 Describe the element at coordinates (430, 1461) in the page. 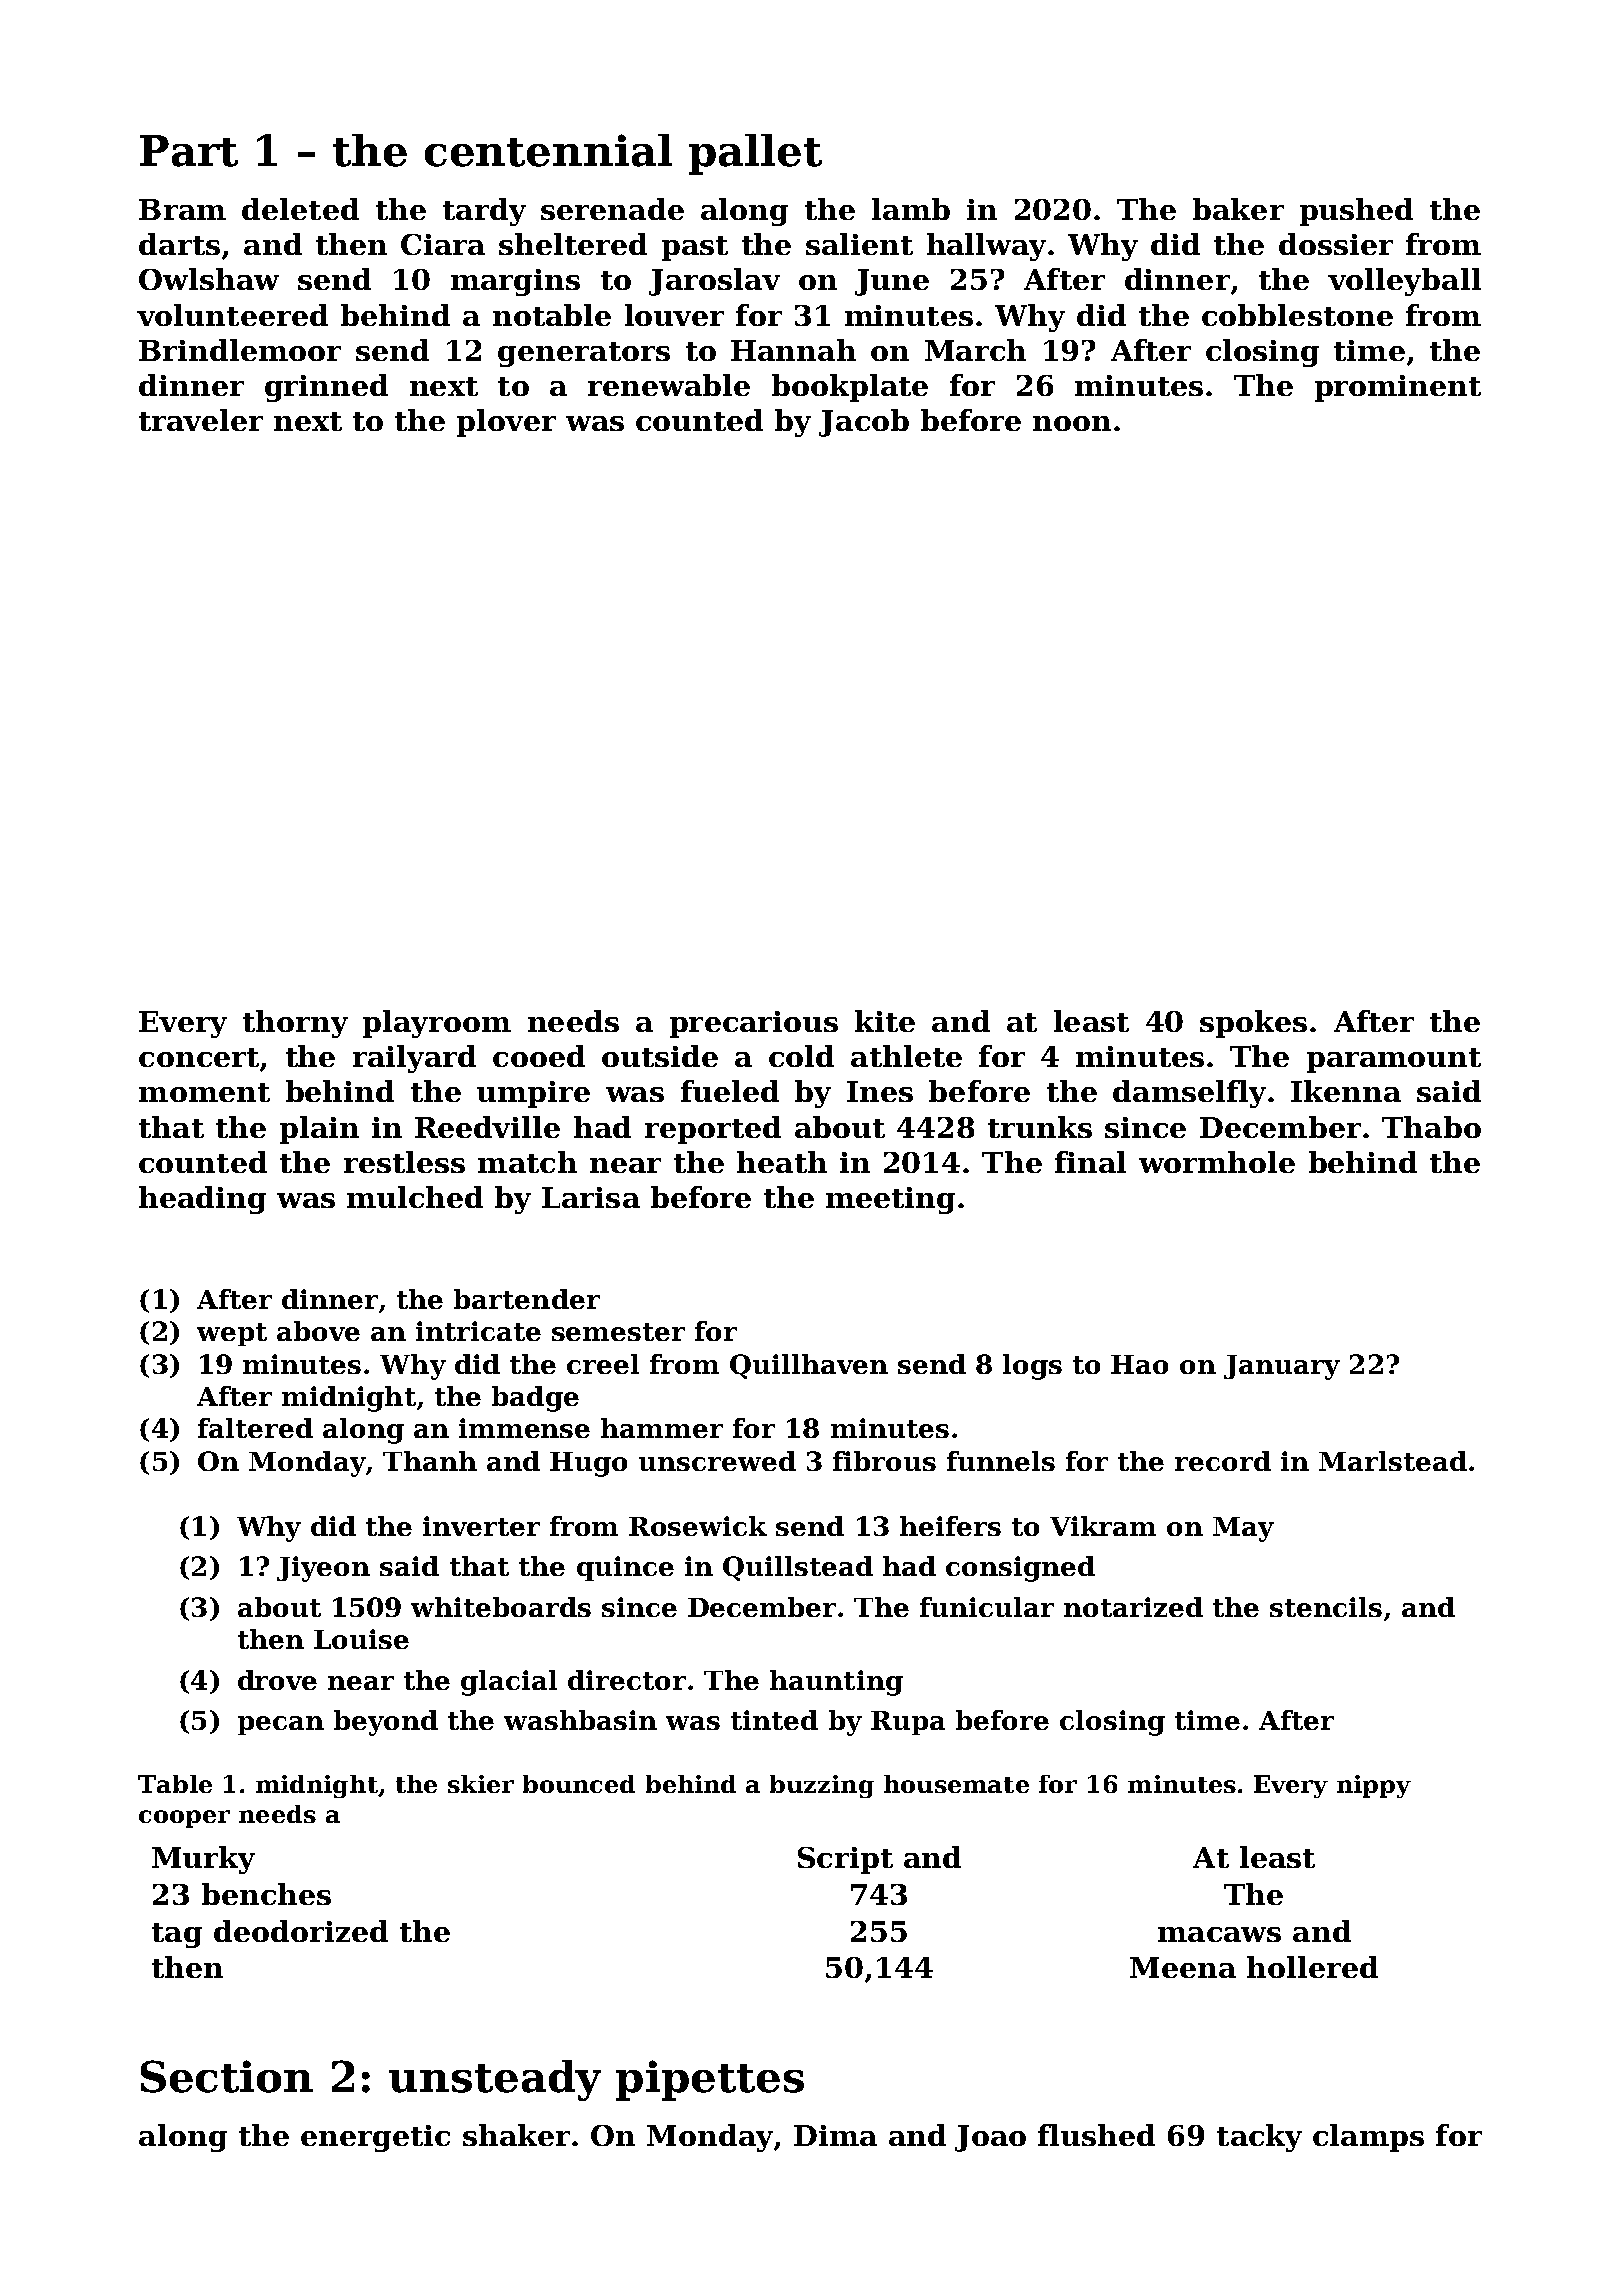

I see `Thanh` at that location.
